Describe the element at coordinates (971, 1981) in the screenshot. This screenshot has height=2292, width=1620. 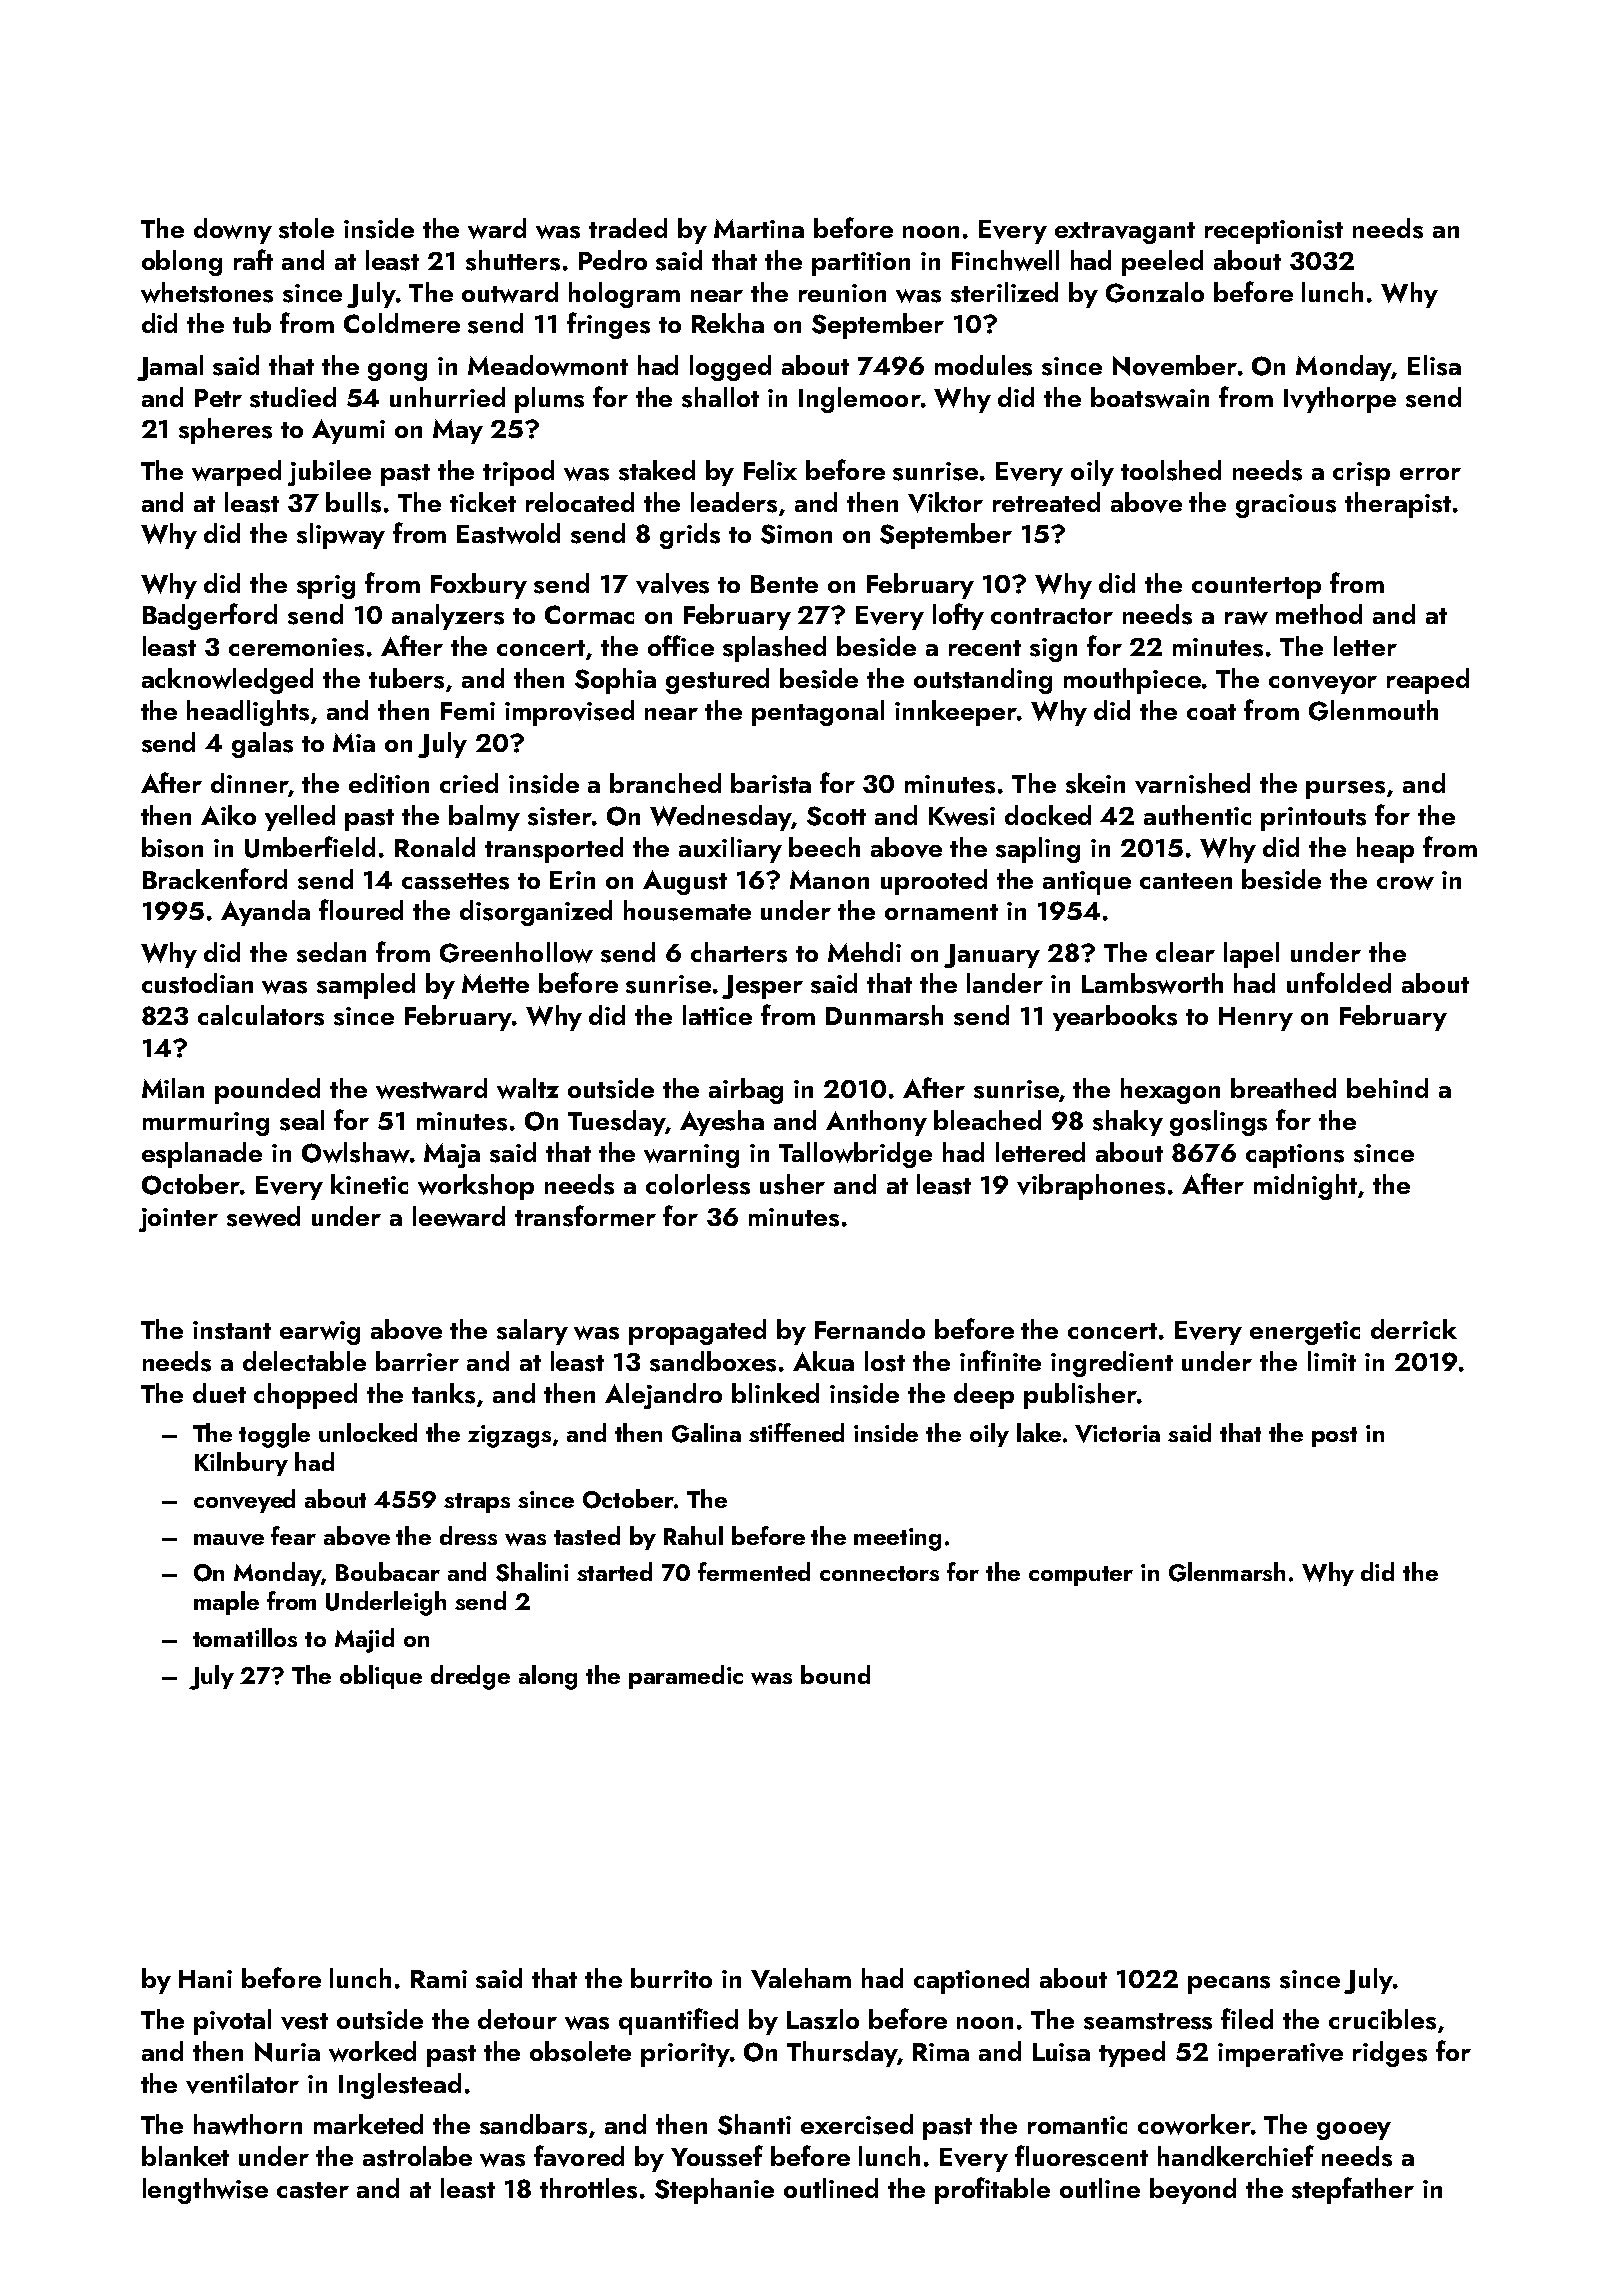
I see `captioned` at that location.
